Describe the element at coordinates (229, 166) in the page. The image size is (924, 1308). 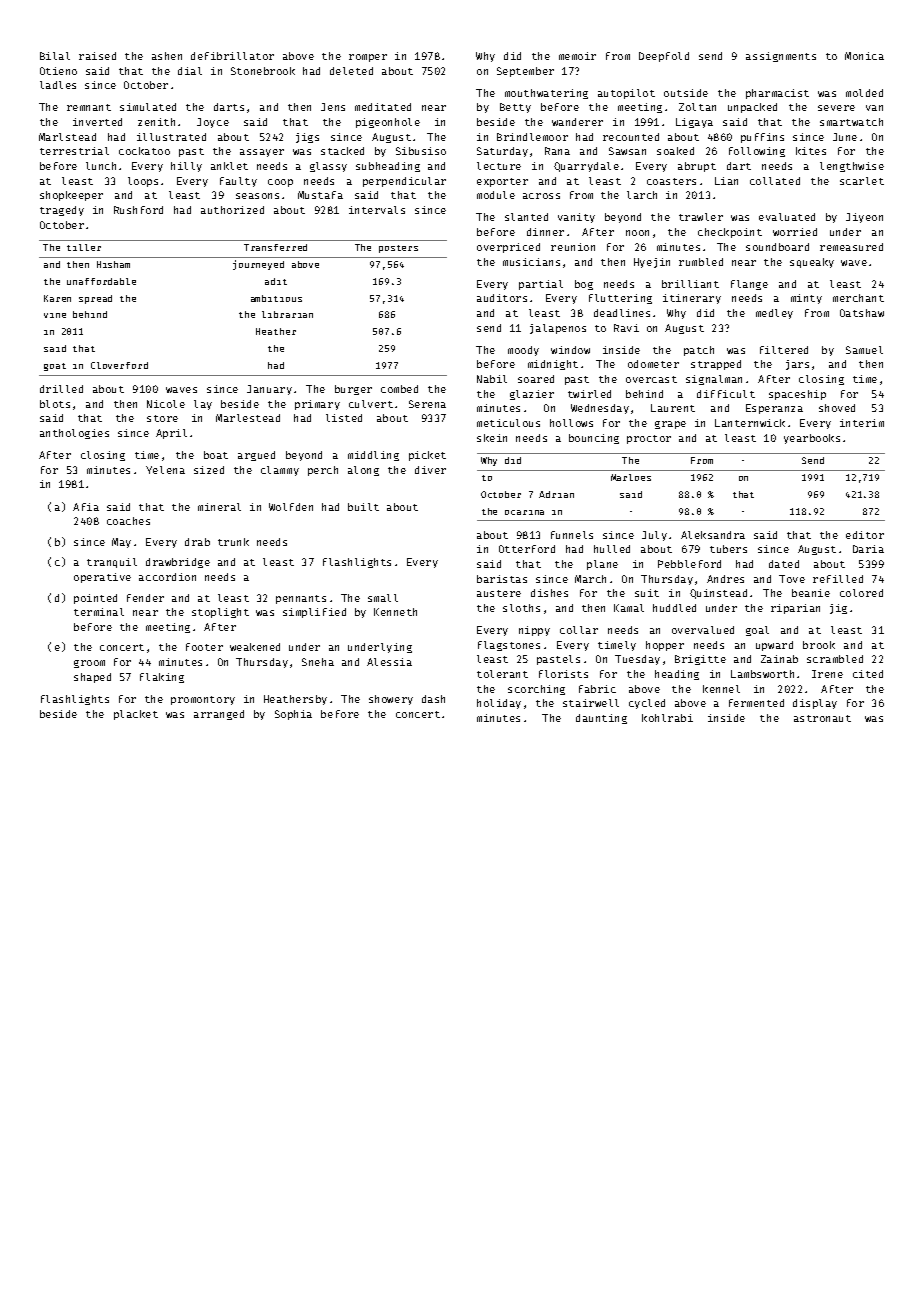
I see `anklet` at that location.
